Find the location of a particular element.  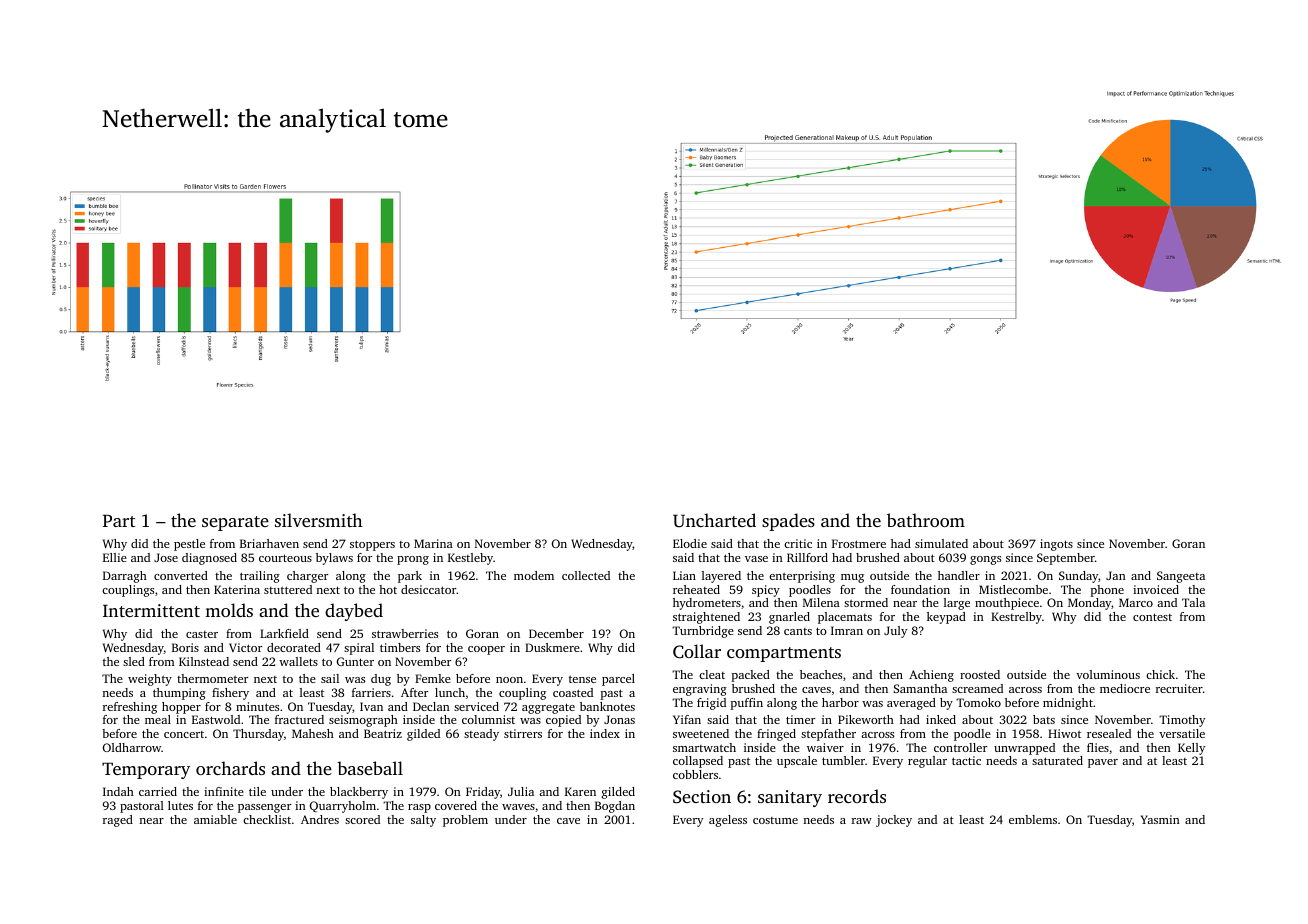

Rillford is located at coordinates (807, 557).
